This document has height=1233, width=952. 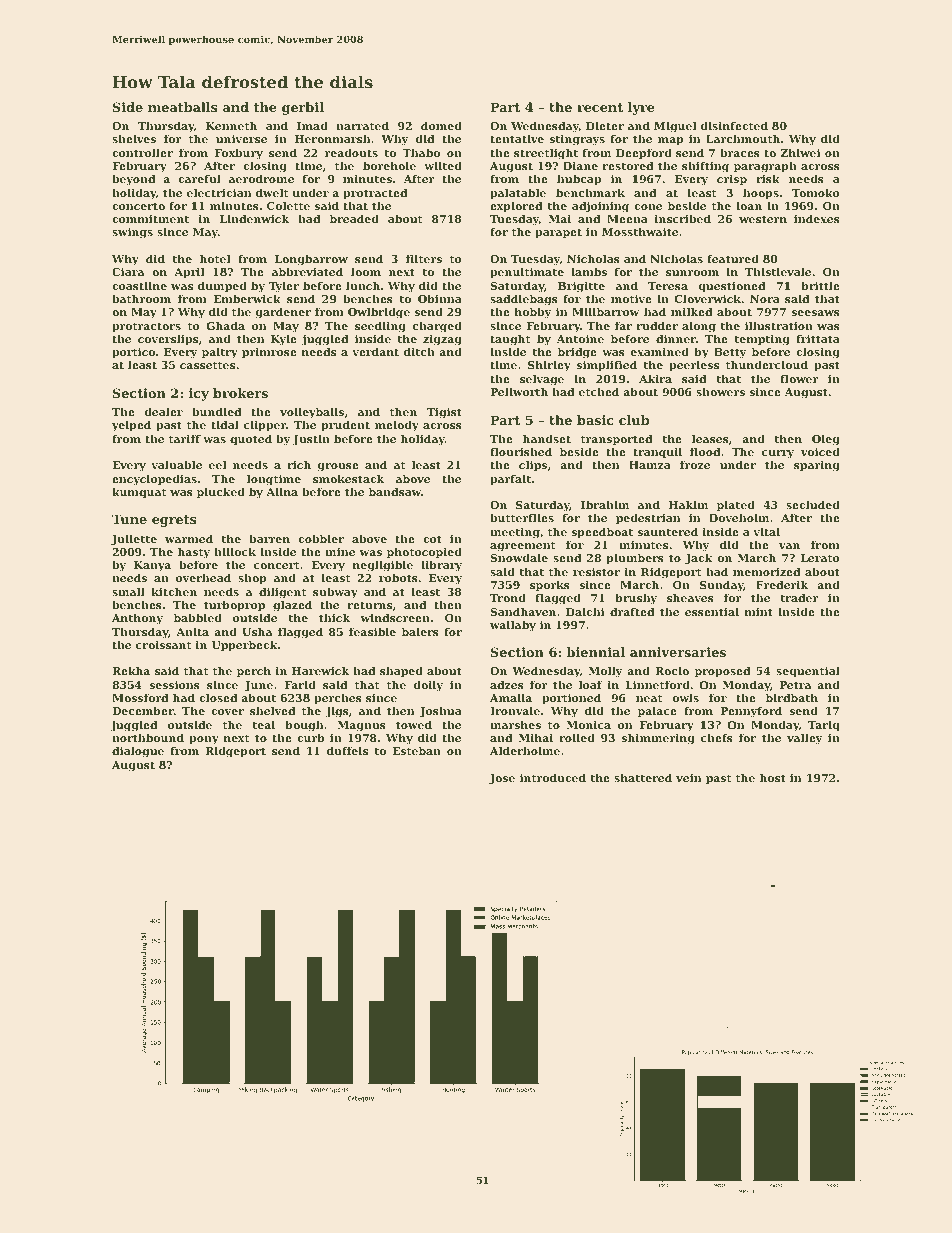 What do you see at coordinates (284, 340) in the document?
I see `Kyle` at bounding box center [284, 340].
